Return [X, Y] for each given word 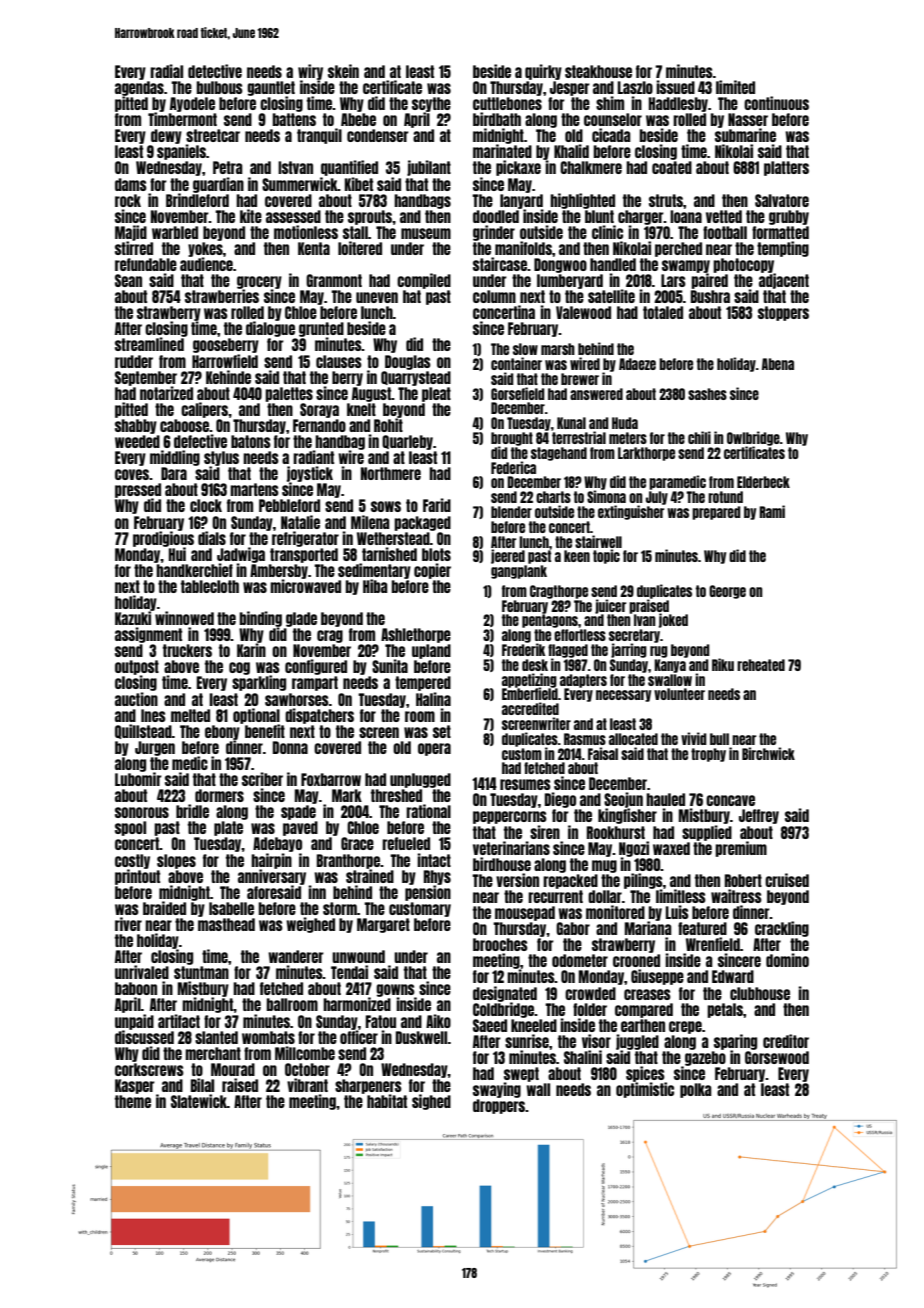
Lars [673, 280]
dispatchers [319, 716]
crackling [782, 929]
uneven [377, 297]
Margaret [383, 925]
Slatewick [199, 1101]
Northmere [391, 473]
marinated [502, 151]
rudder [134, 361]
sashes [707, 394]
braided [164, 908]
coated [672, 167]
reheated [761, 665]
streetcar [213, 135]
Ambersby [279, 571]
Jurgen [155, 748]
